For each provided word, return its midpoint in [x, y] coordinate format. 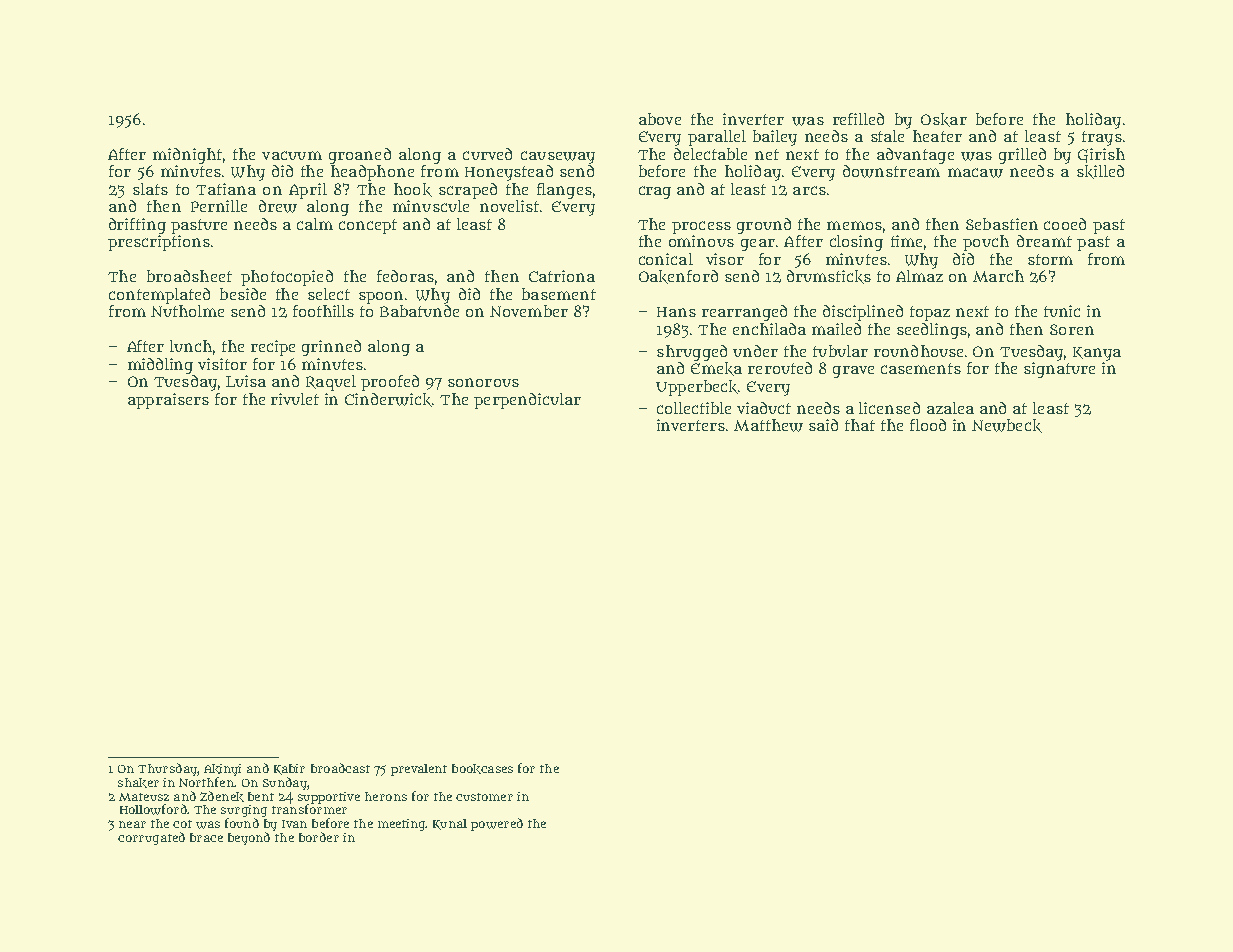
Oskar [944, 120]
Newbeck [1007, 426]
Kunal [450, 824]
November [529, 311]
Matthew [768, 425]
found [242, 823]
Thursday [167, 769]
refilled [858, 119]
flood [928, 425]
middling [160, 366]
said [823, 425]
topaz [930, 313]
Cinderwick [388, 400]
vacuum [292, 155]
